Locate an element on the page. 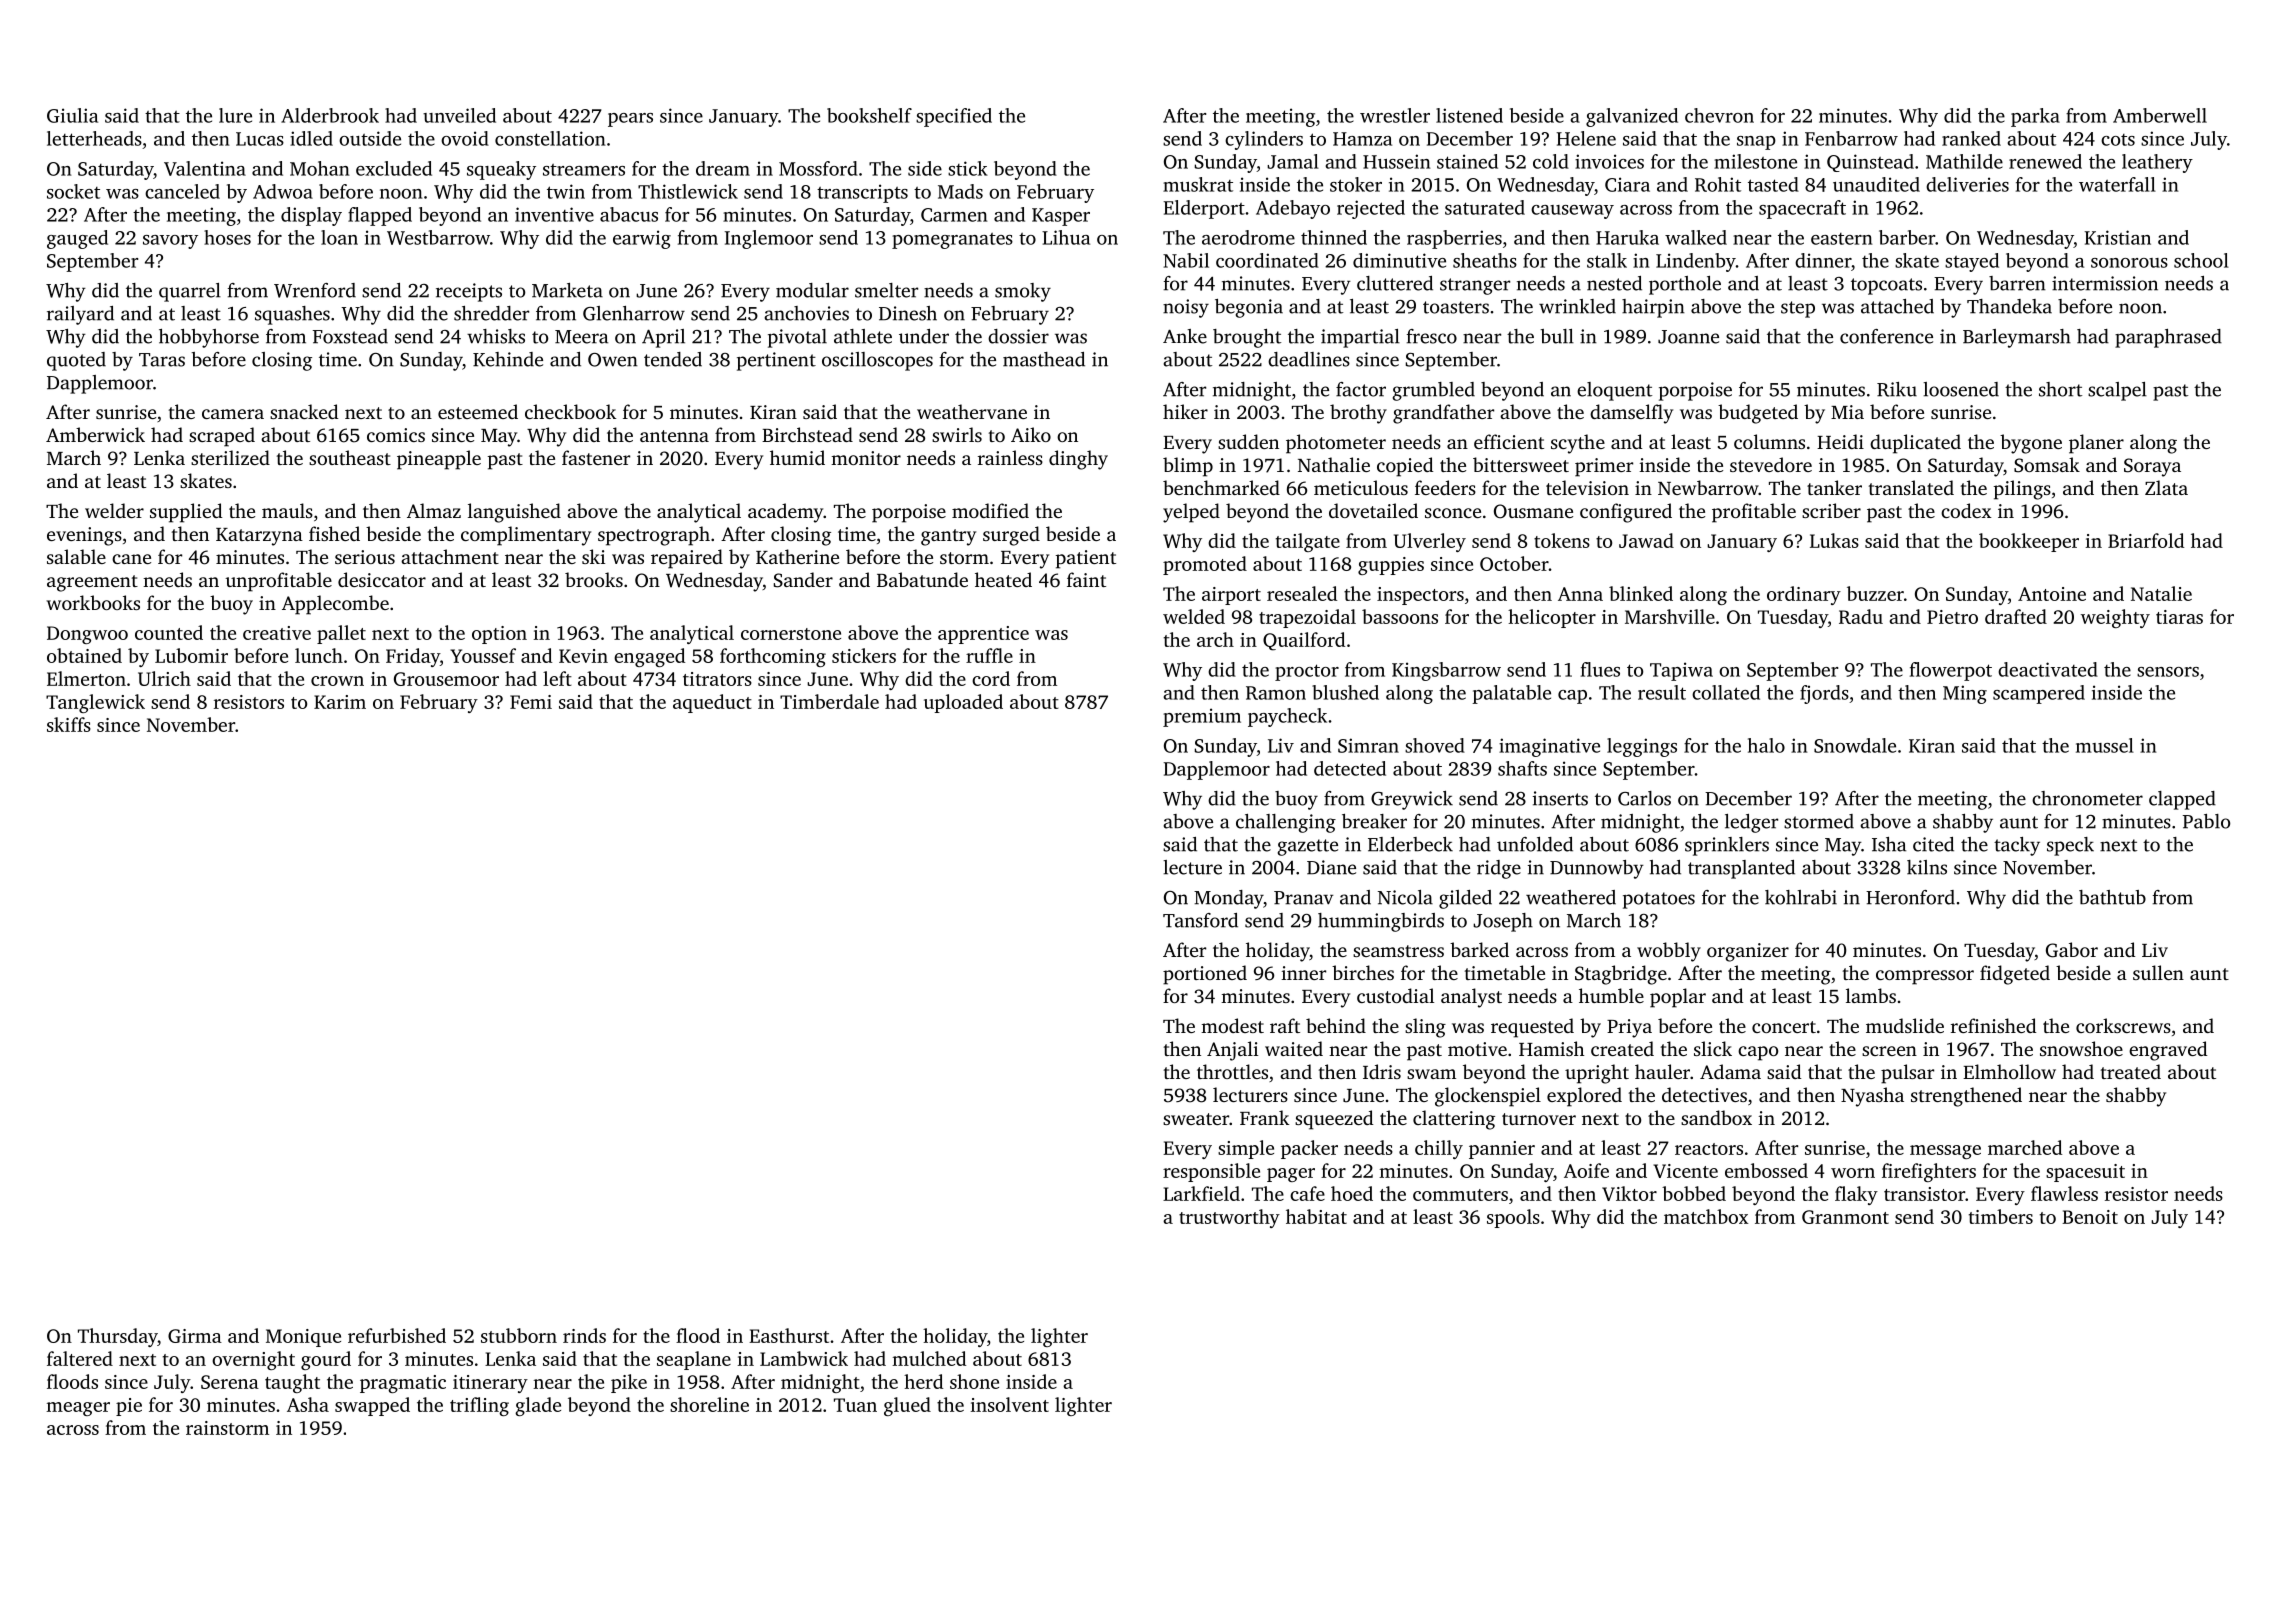 The width and height of the document is (2282, 1614). Benoit is located at coordinates (2090, 1217).
